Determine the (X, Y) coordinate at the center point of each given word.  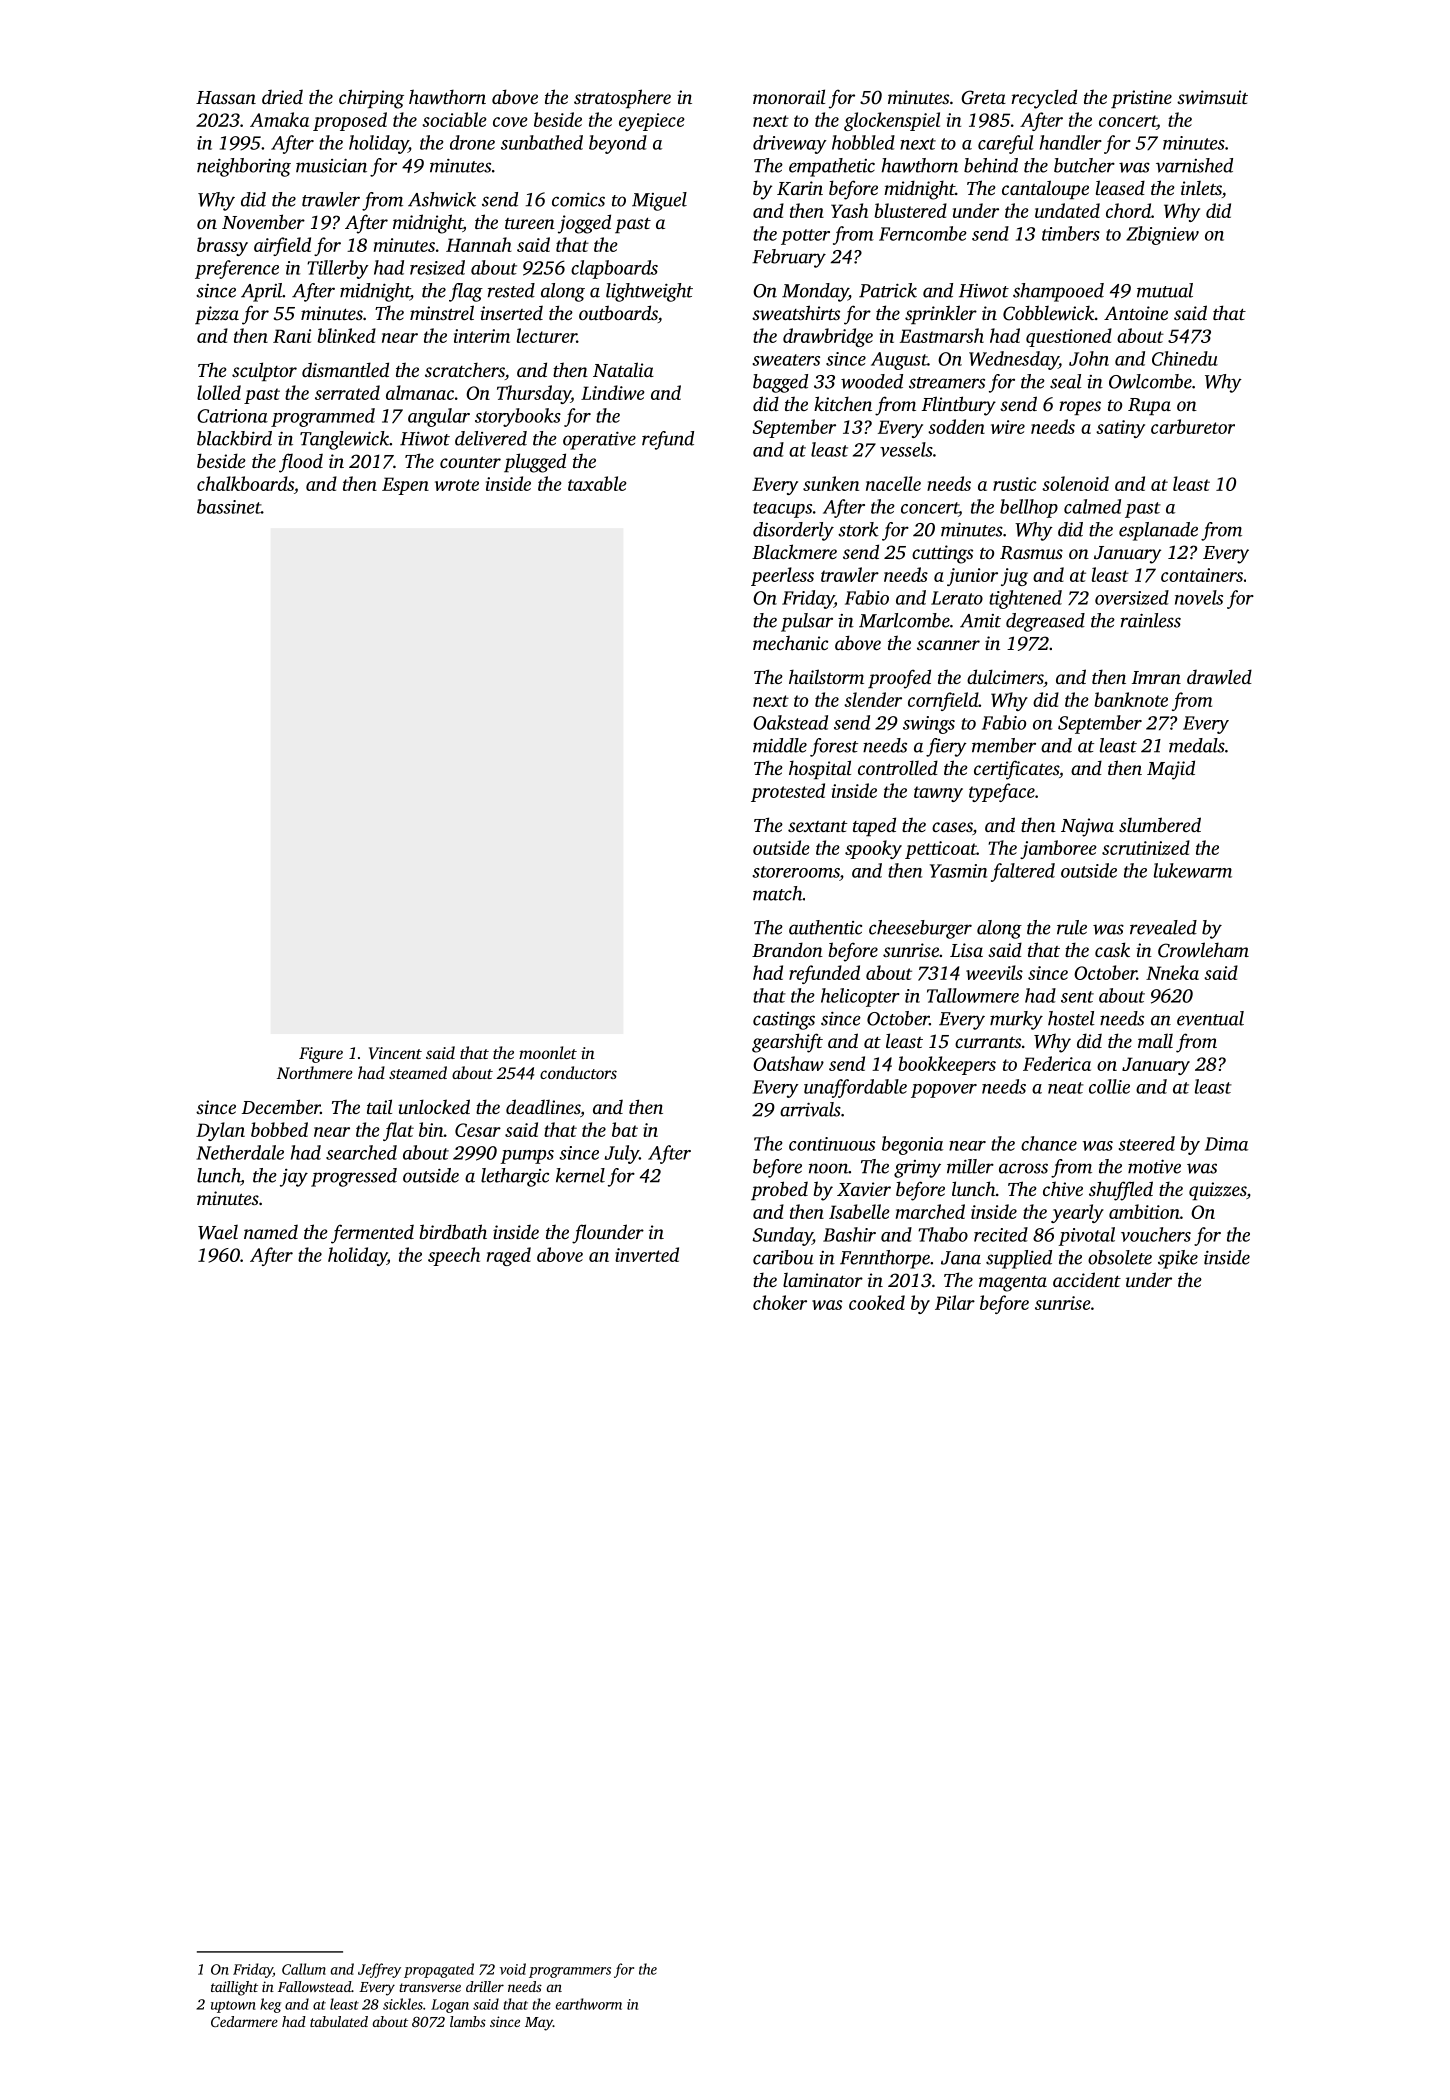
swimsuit (1212, 97)
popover (944, 1091)
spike (1178, 1259)
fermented (372, 1234)
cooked (877, 1302)
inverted (647, 1254)
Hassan (226, 97)
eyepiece (652, 122)
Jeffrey (379, 1970)
